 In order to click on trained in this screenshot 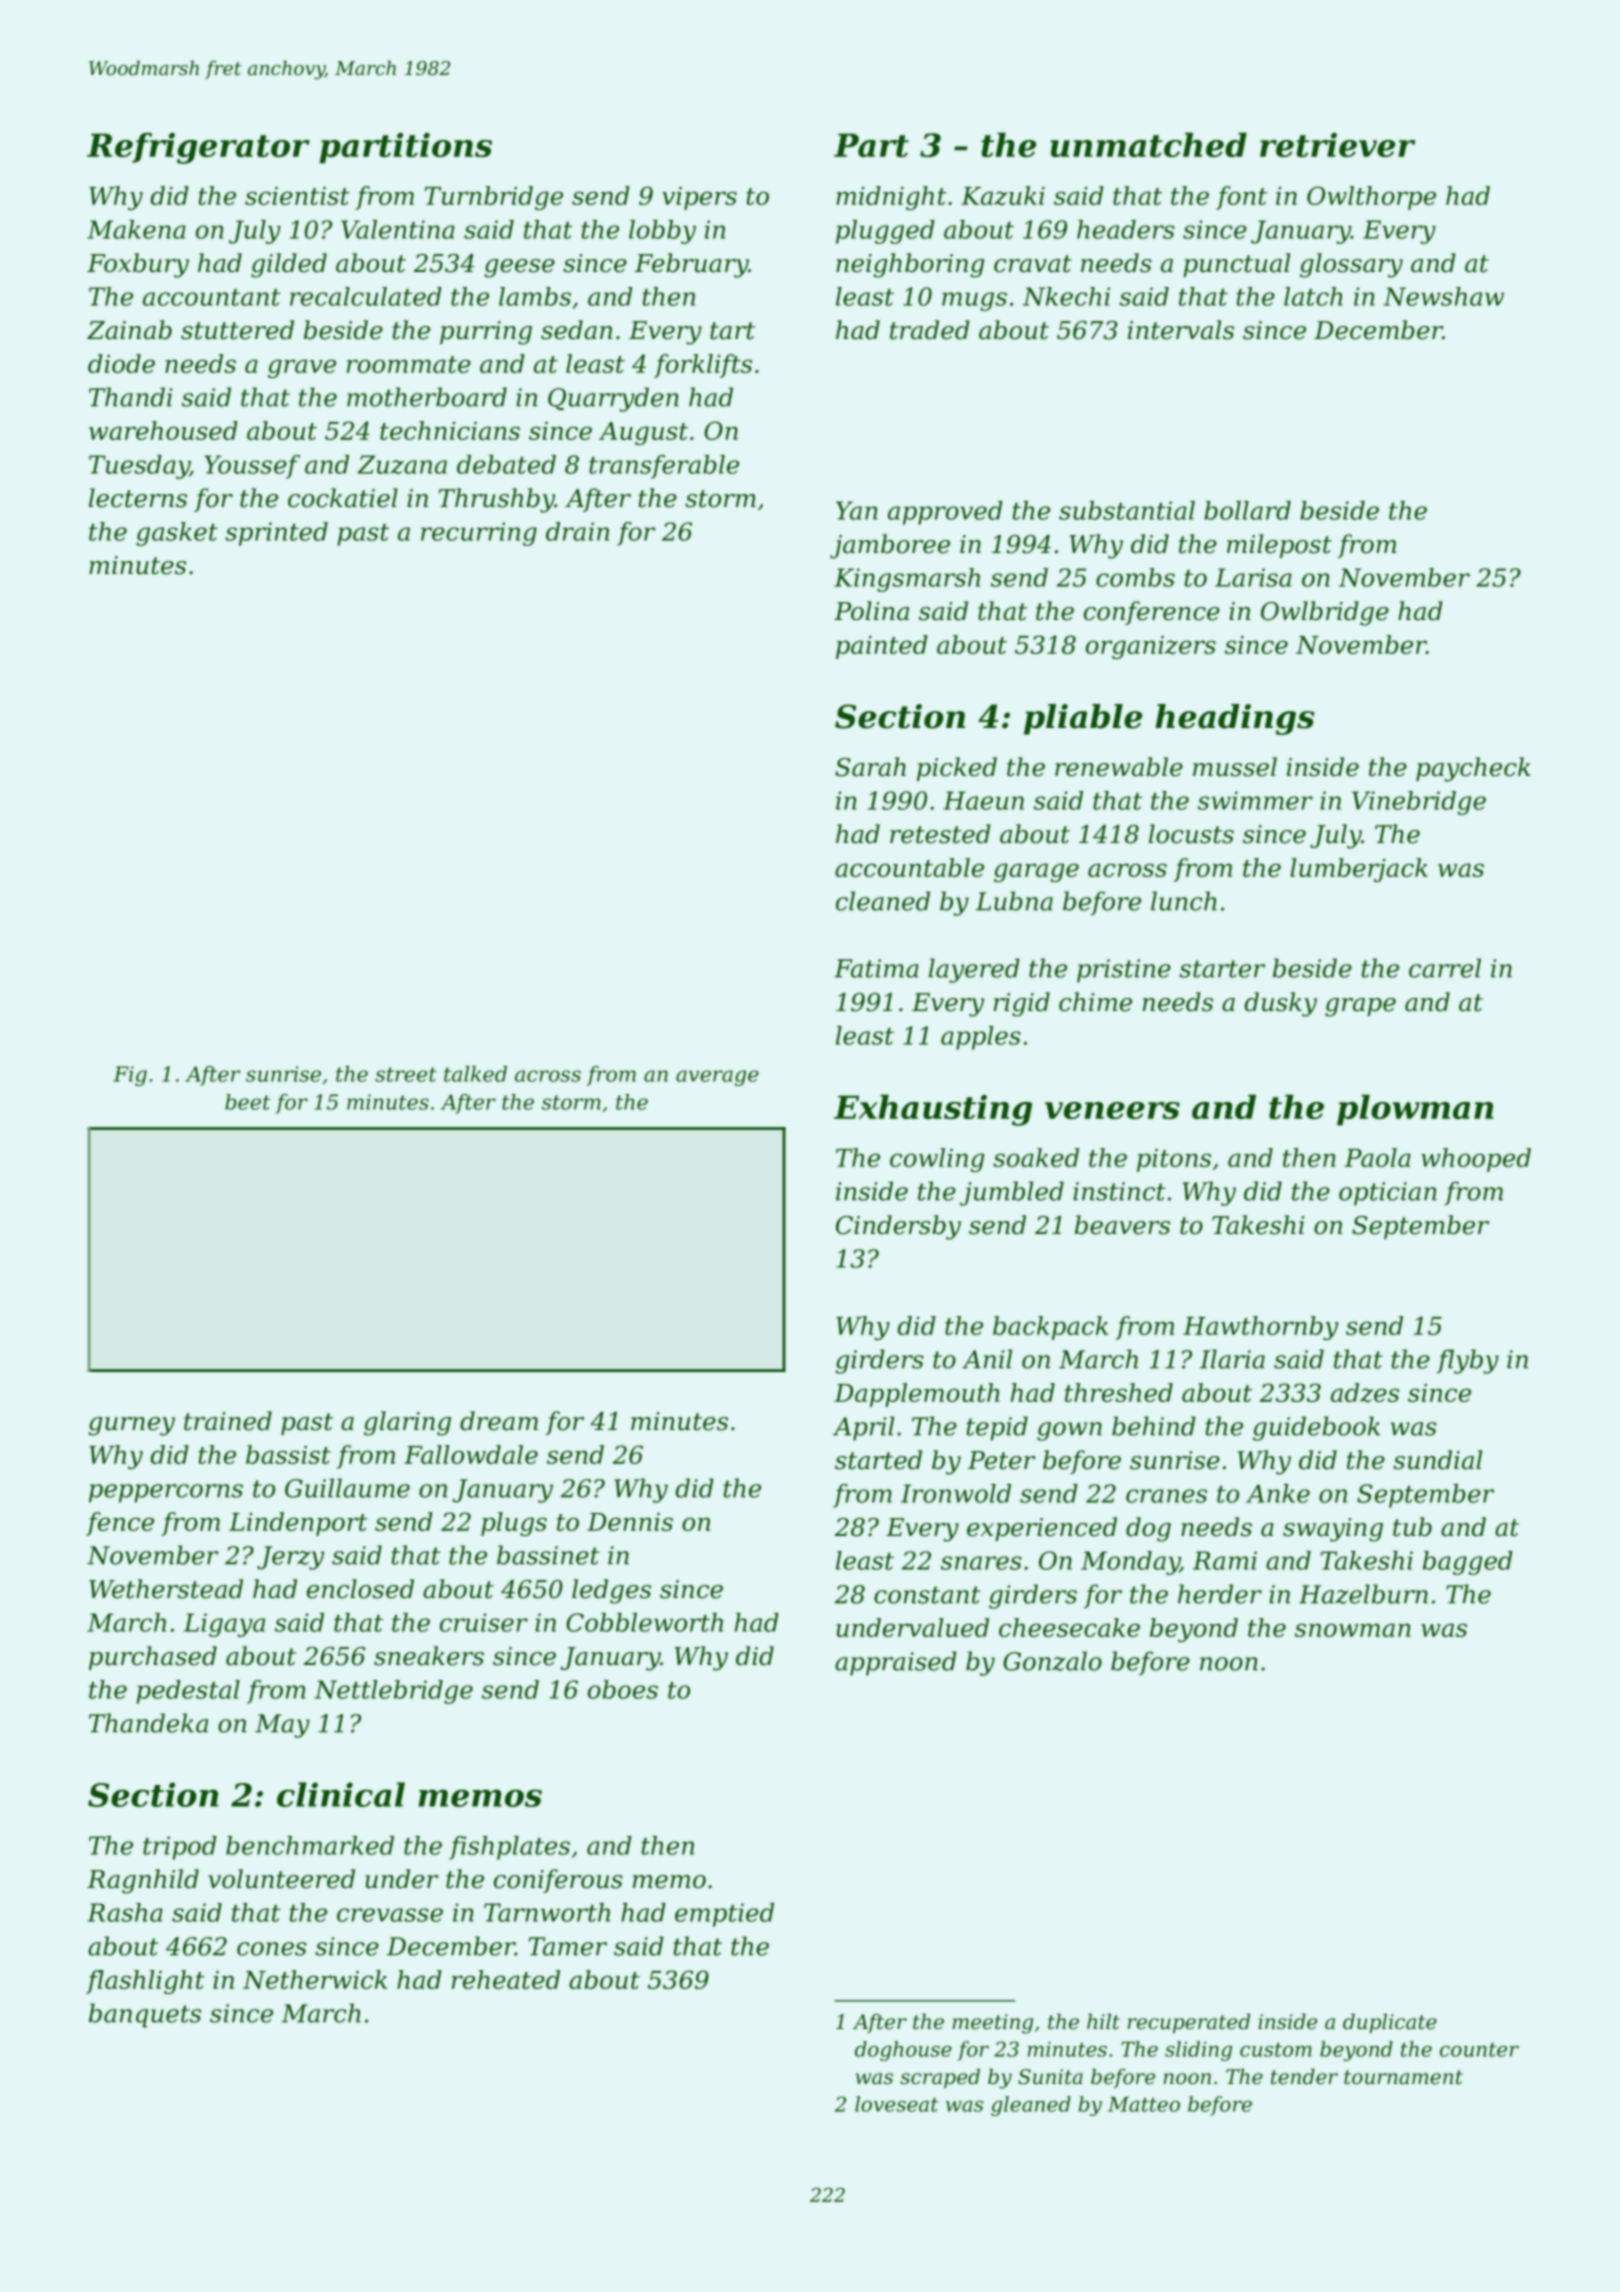, I will do `click(228, 1421)`.
